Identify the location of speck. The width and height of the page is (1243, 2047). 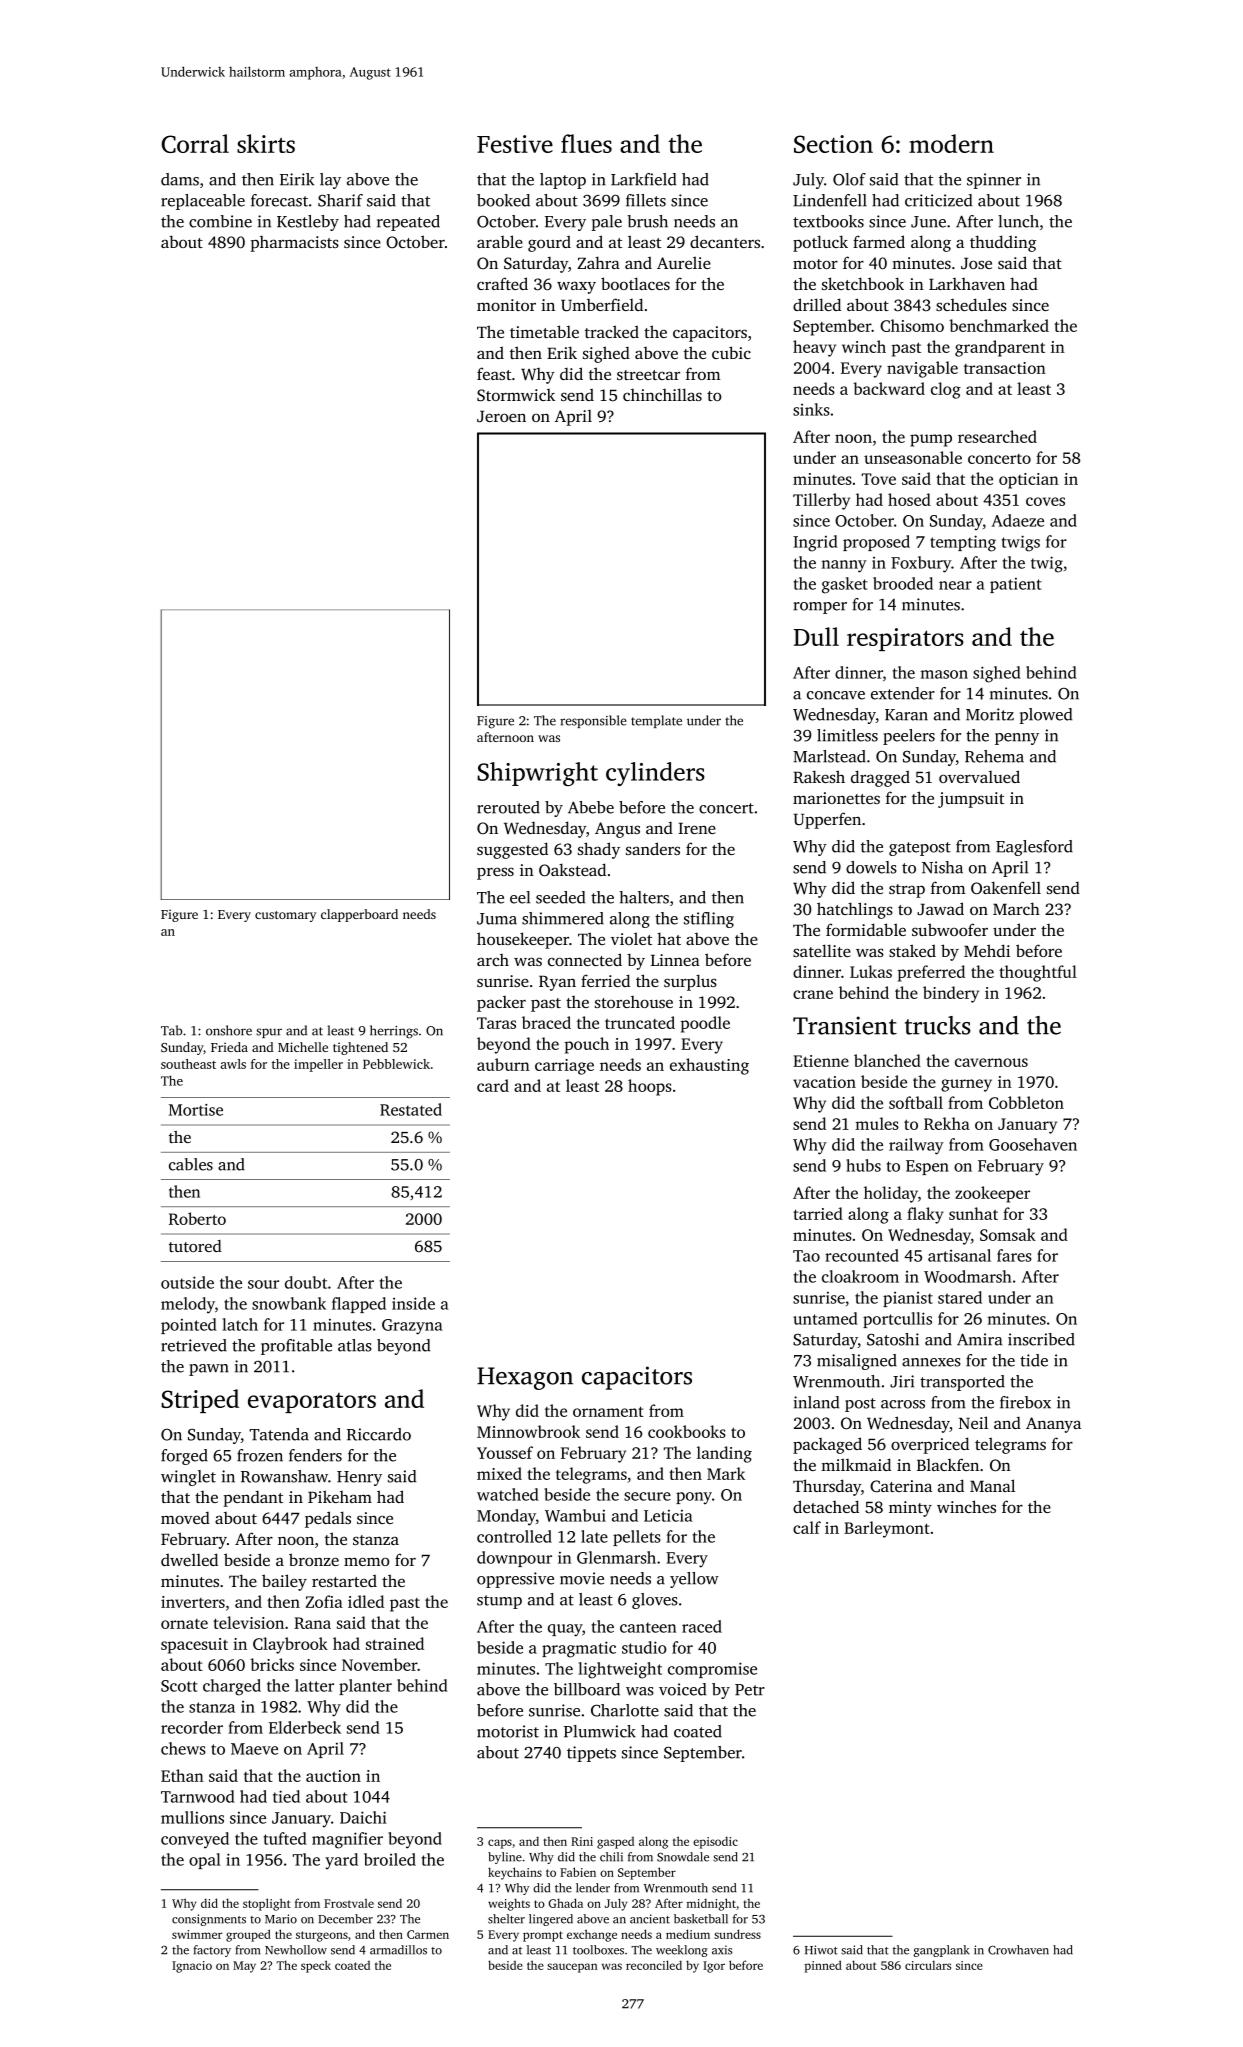
(316, 1966).
